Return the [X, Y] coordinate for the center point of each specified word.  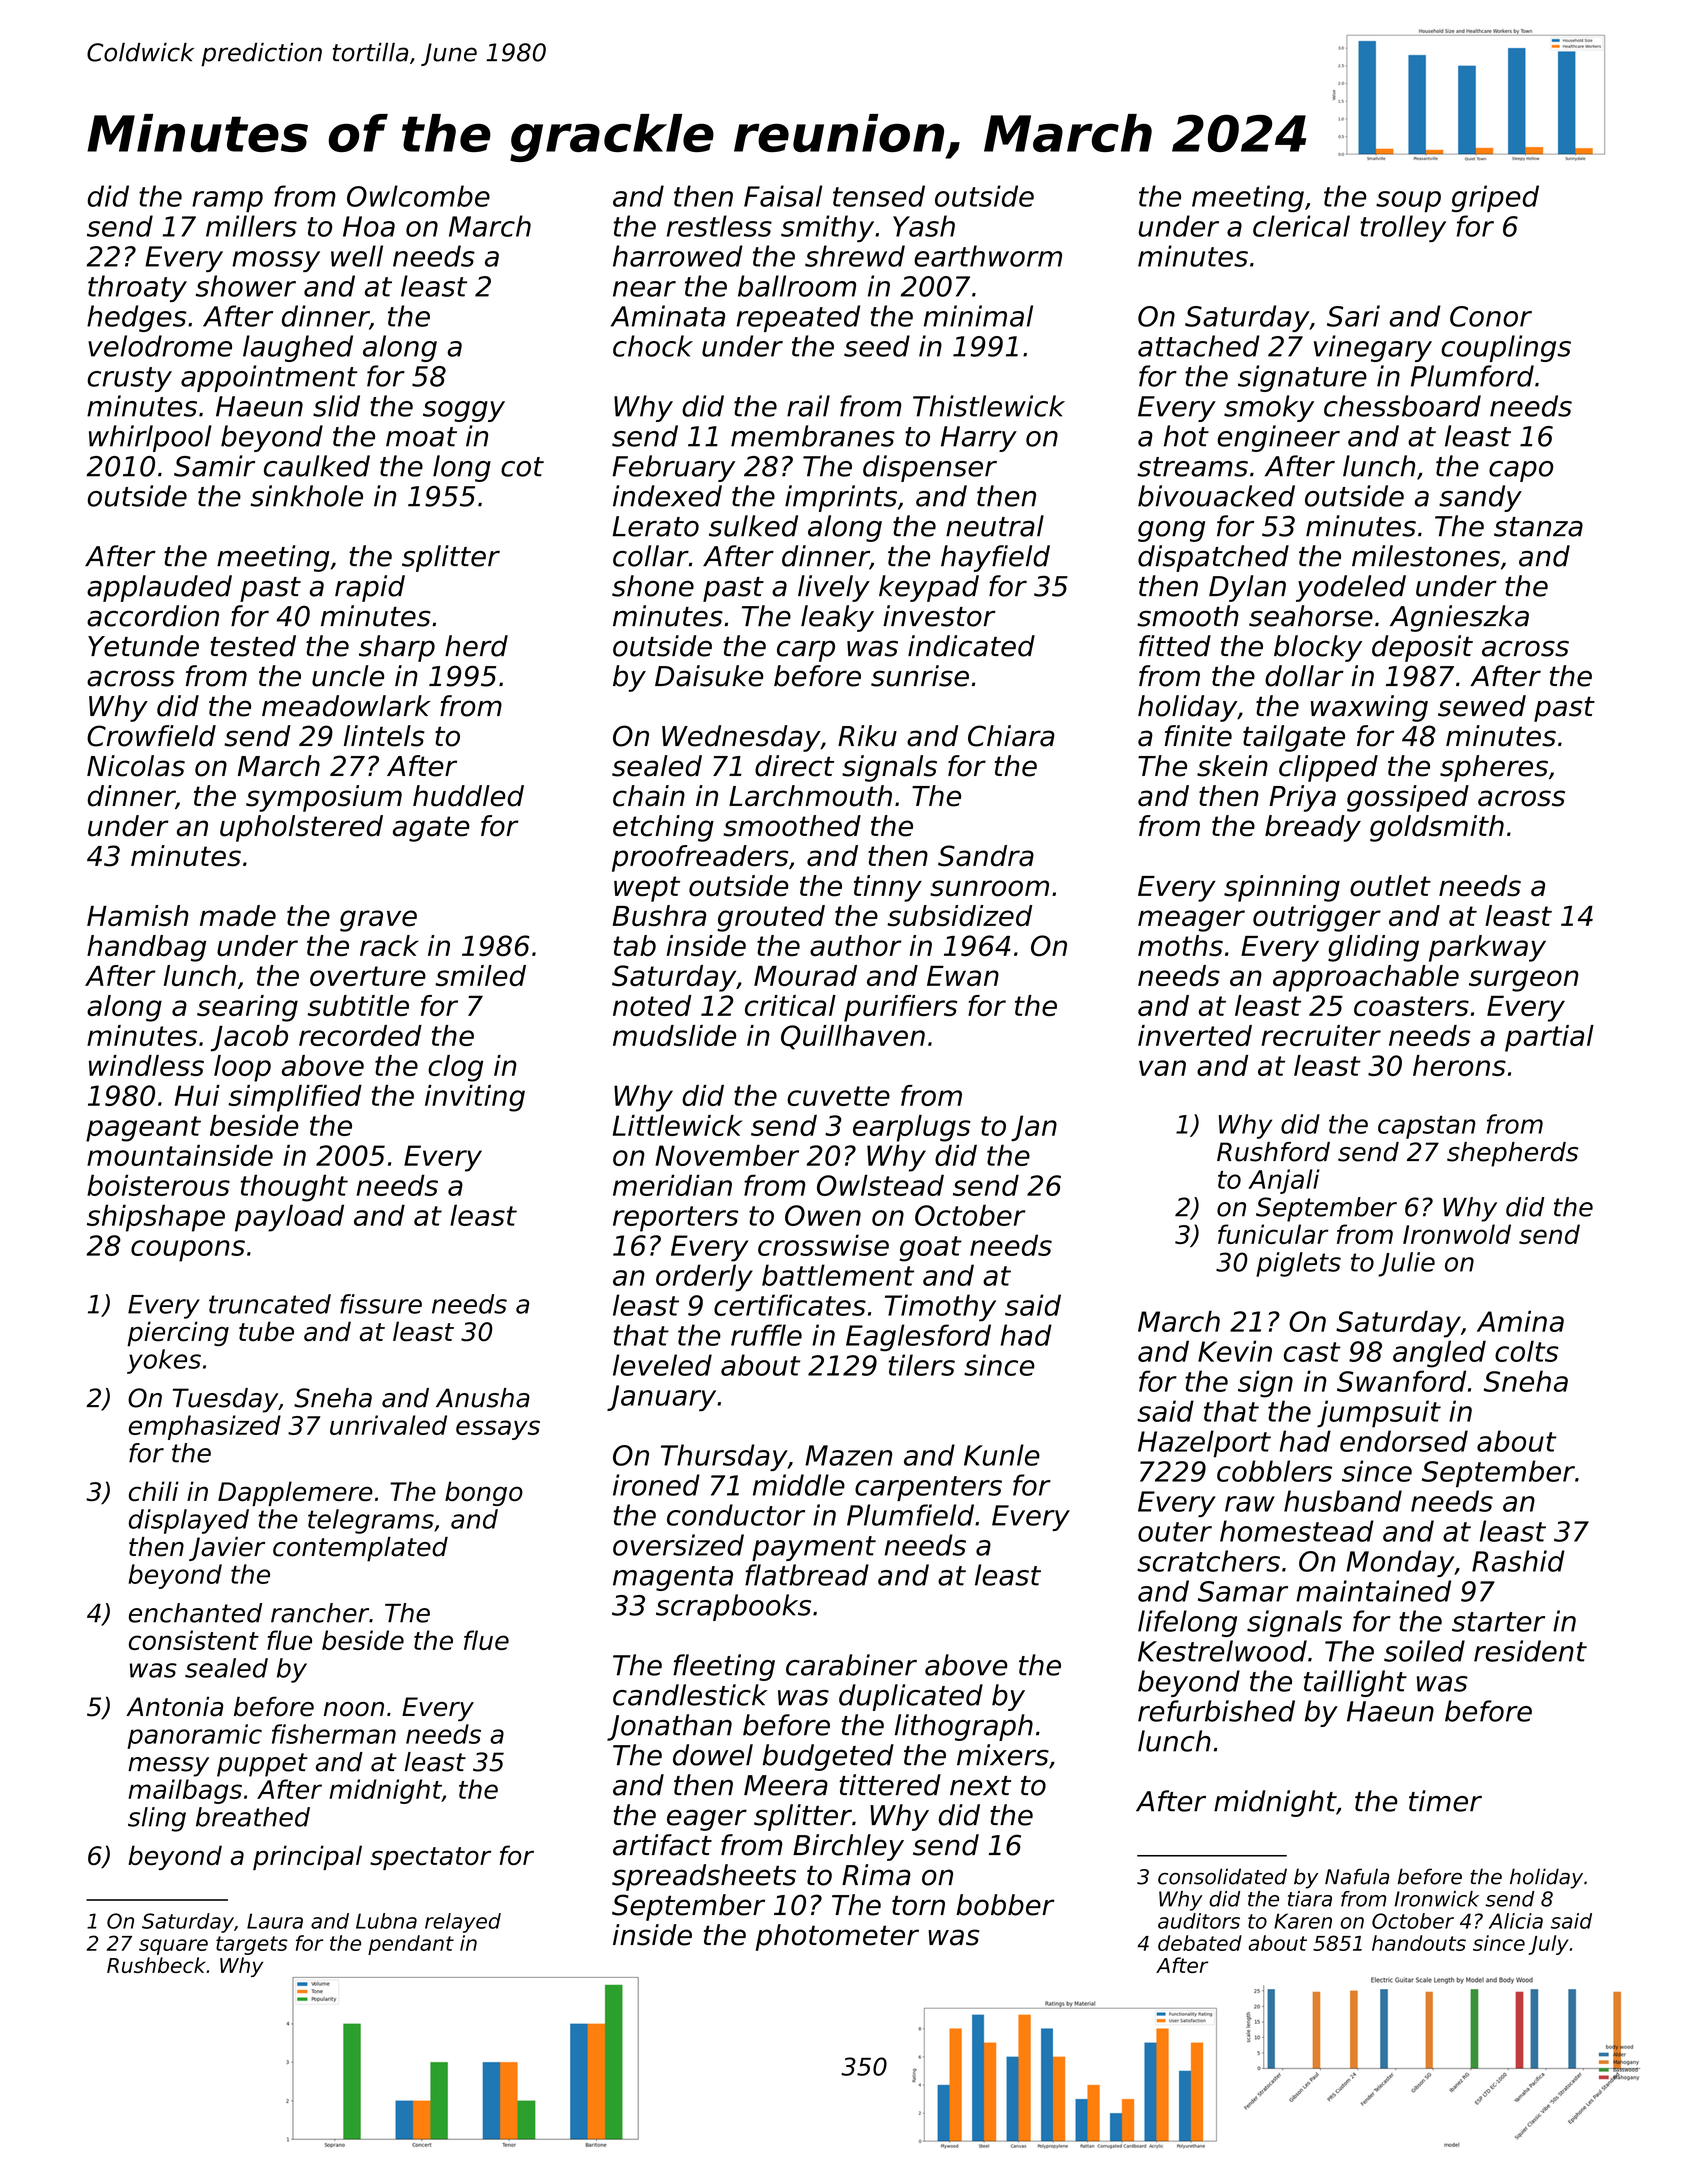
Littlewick [677, 1125]
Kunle [1002, 1455]
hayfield [995, 558]
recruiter [1321, 1035]
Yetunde [143, 646]
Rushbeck [156, 1965]
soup [1408, 201]
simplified [295, 1098]
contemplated [360, 1549]
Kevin [1235, 1351]
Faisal [783, 196]
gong [1171, 531]
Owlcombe [418, 196]
